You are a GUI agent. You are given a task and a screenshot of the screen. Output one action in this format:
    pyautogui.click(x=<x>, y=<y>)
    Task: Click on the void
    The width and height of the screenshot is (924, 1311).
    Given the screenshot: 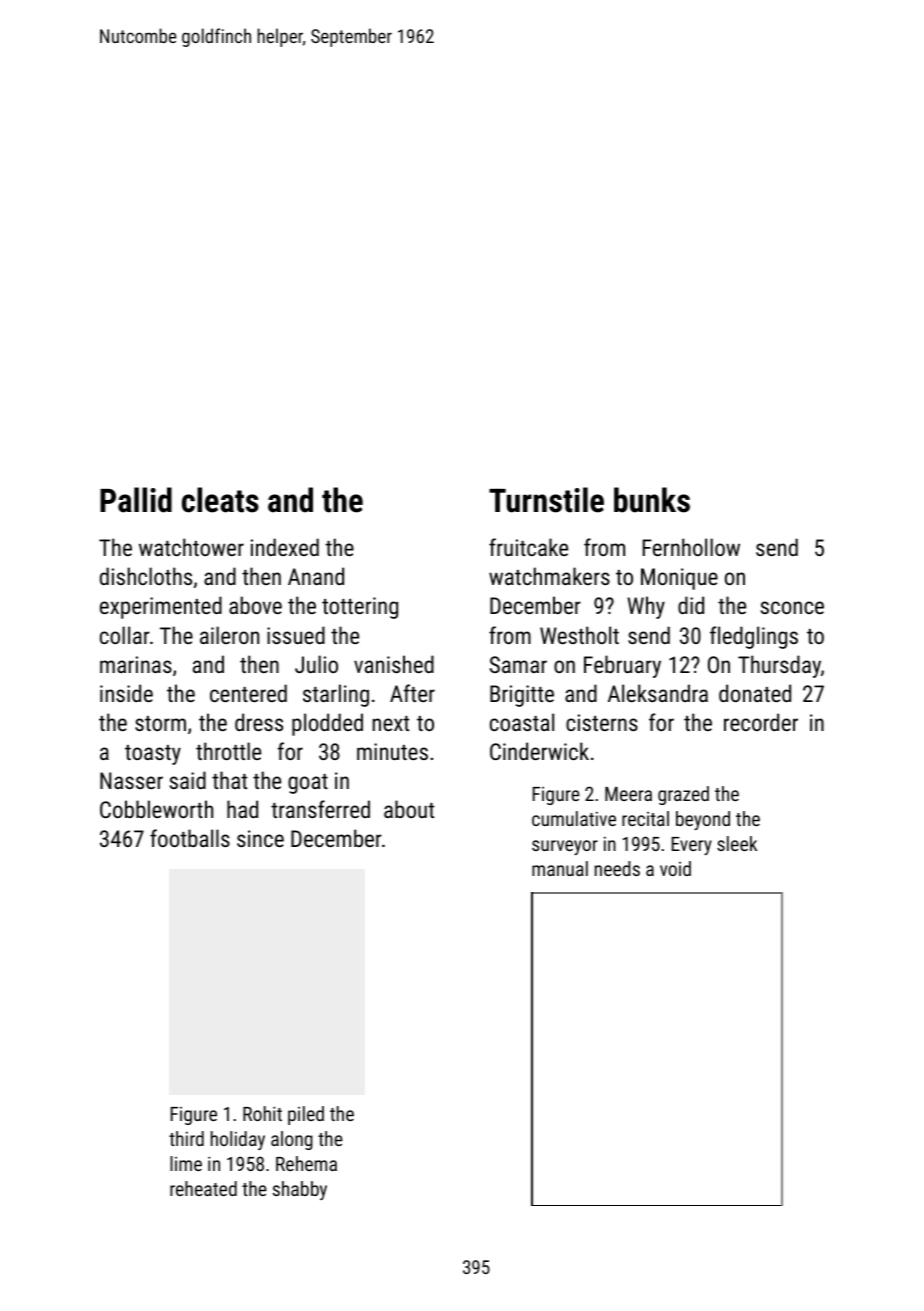 What is the action you would take?
    pyautogui.click(x=675, y=868)
